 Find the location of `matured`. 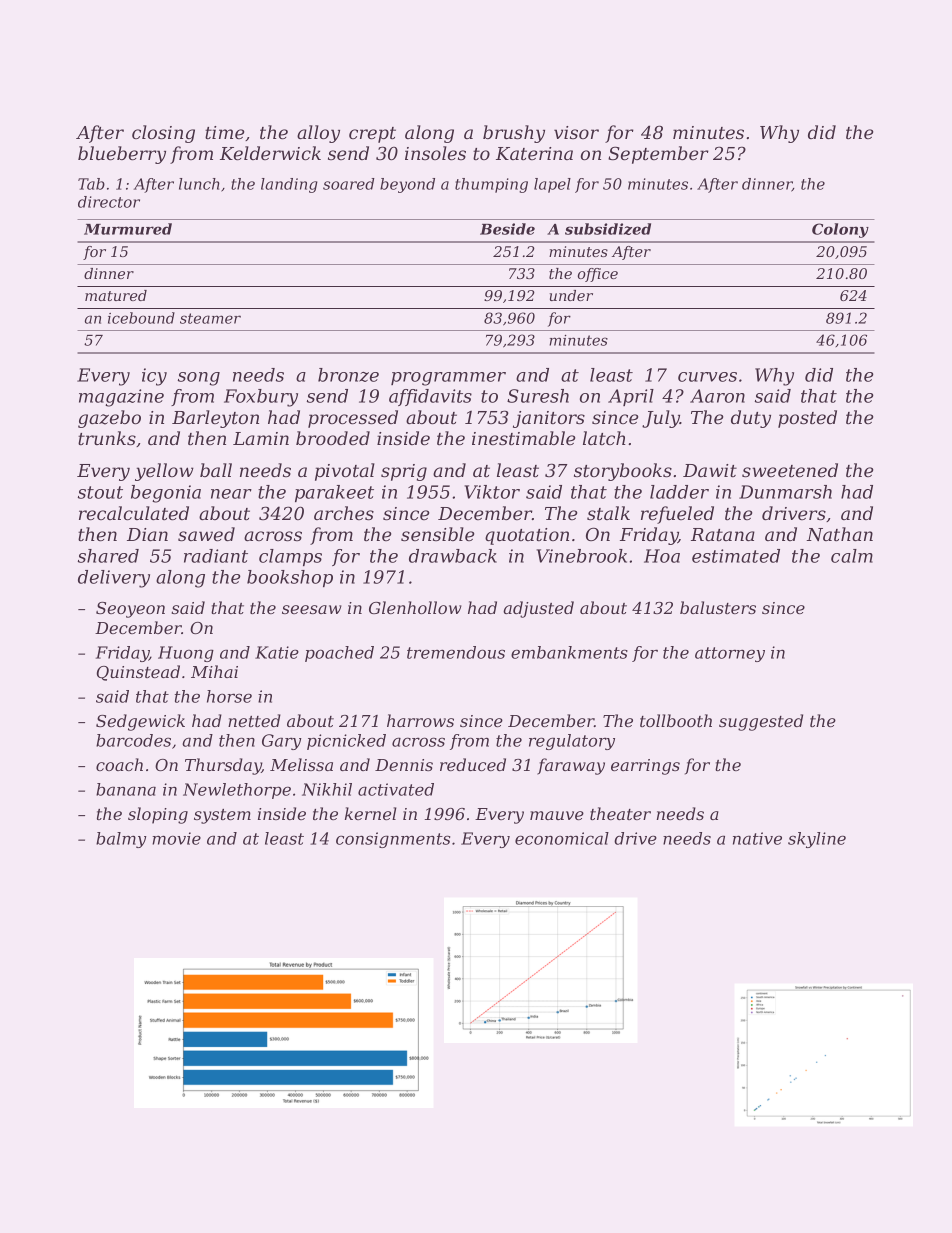

matured is located at coordinates (116, 295).
